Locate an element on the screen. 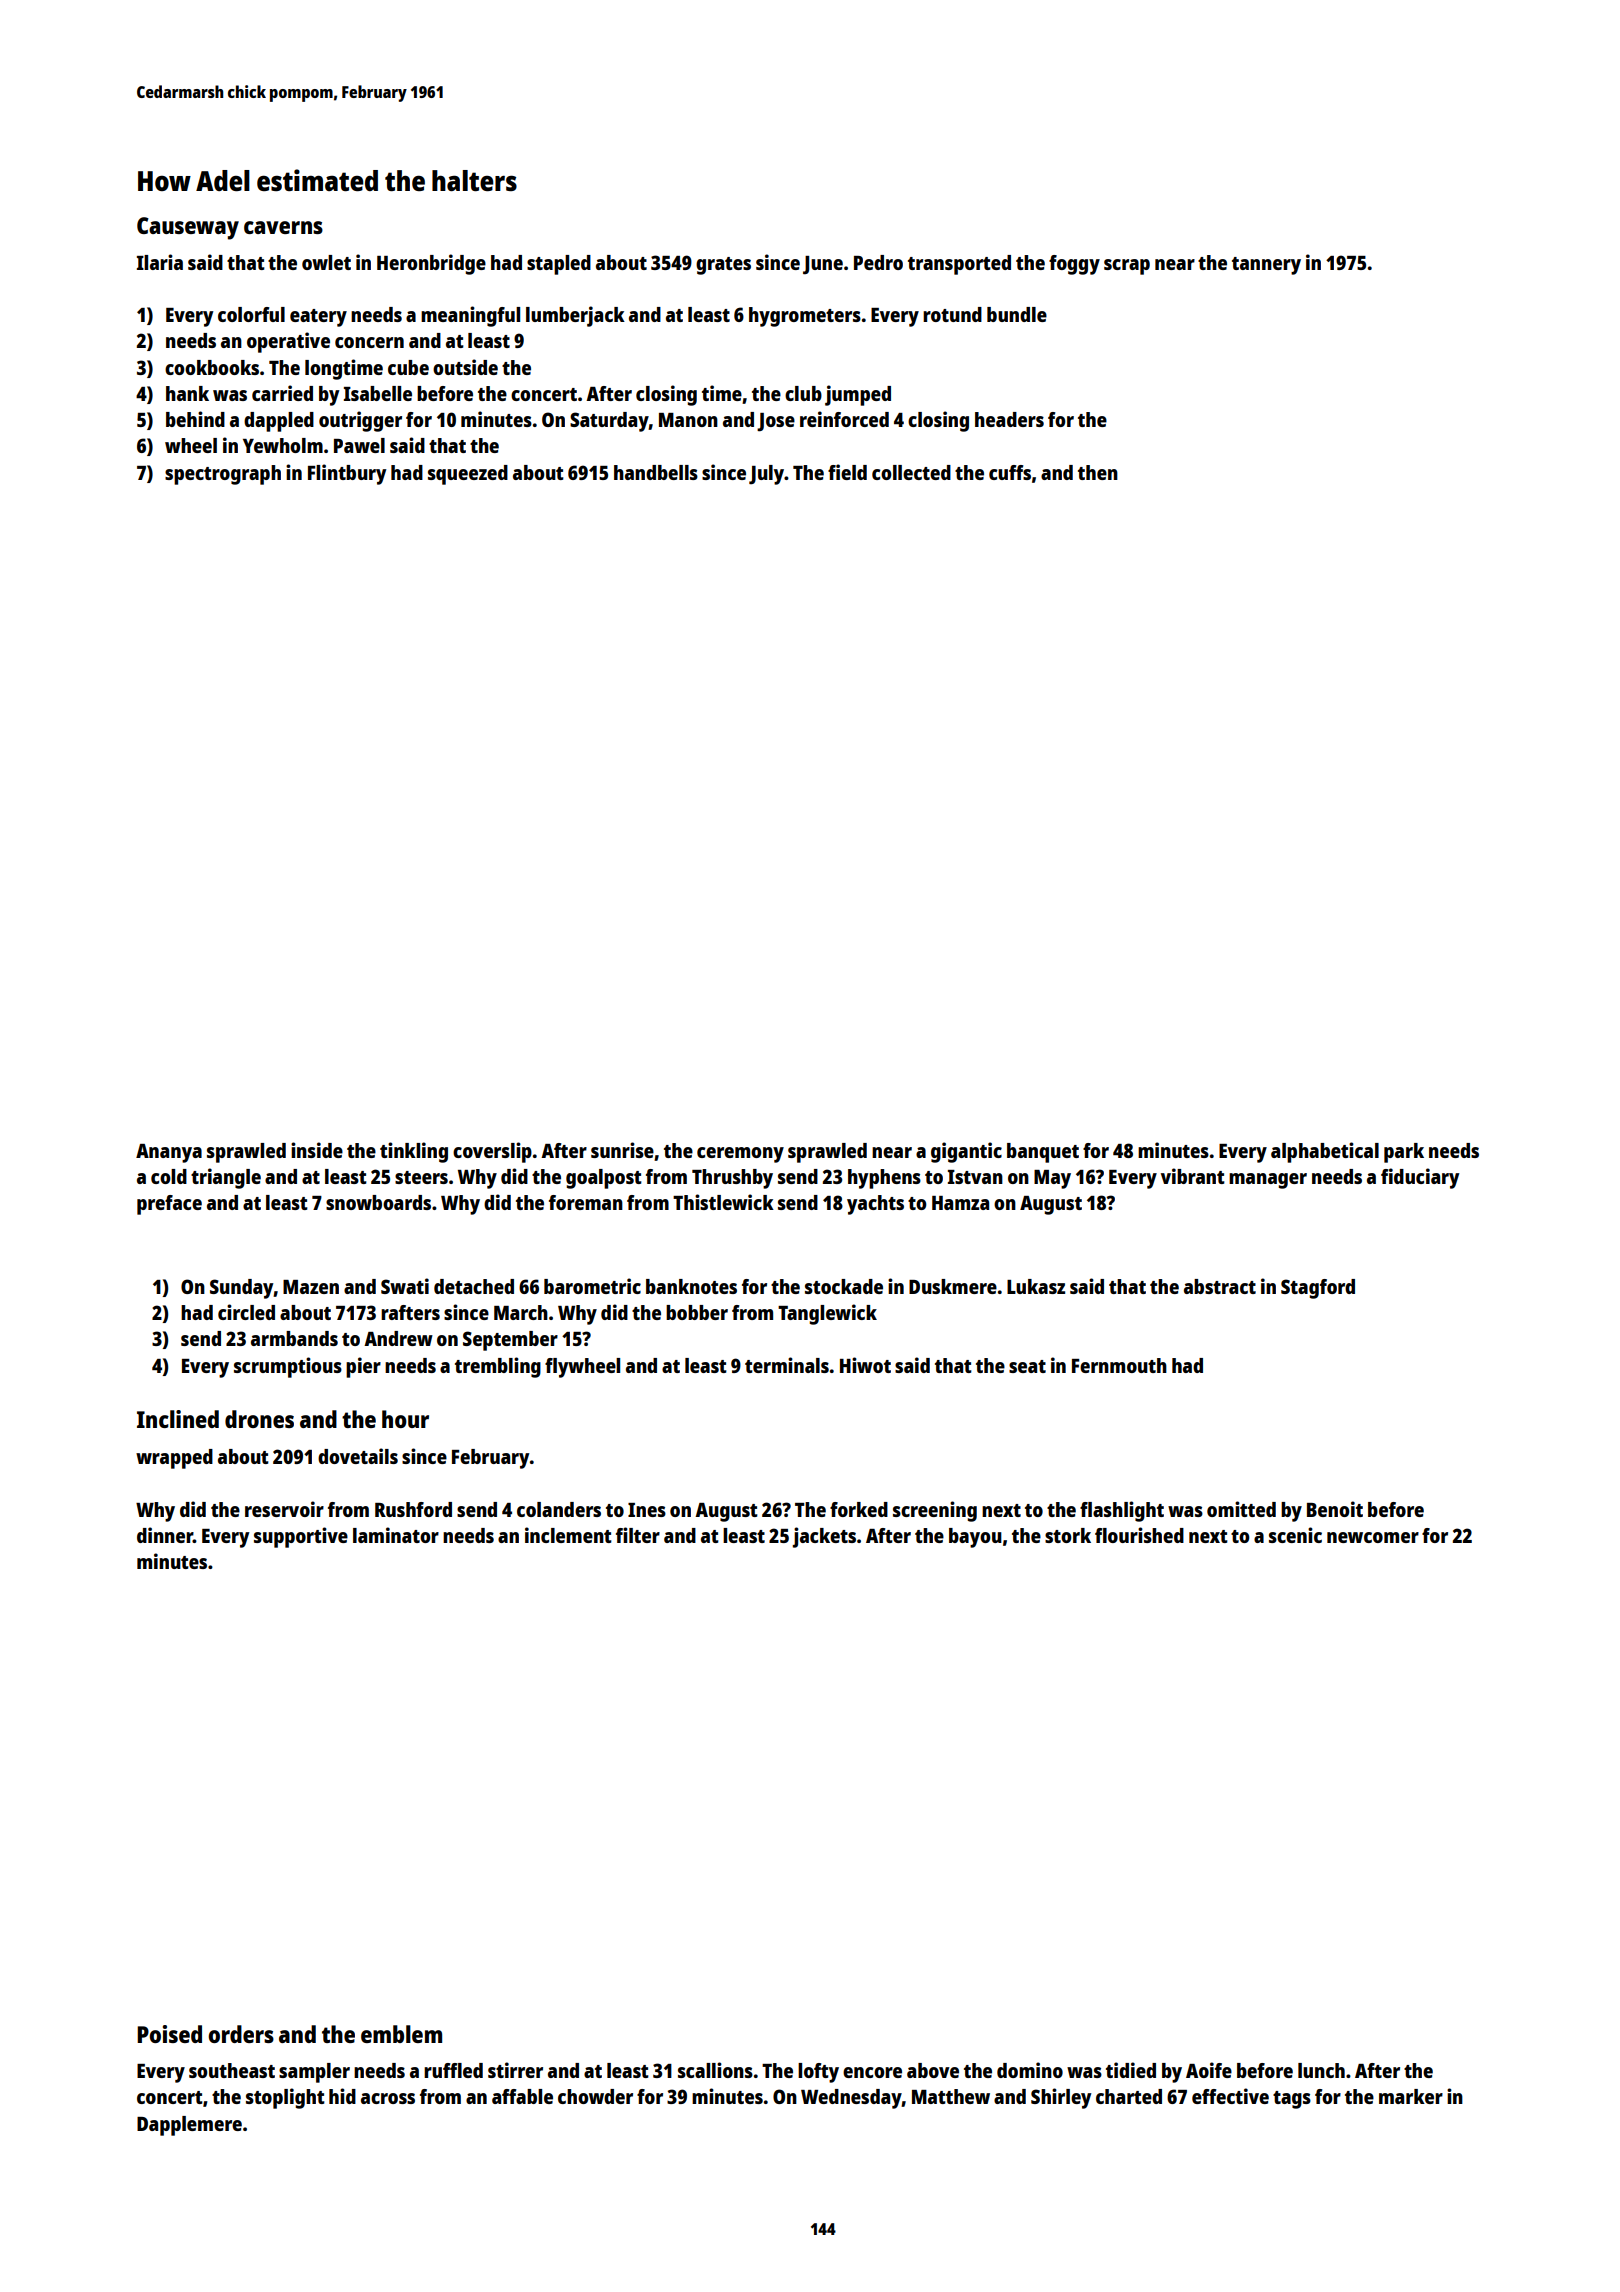  June is located at coordinates (823, 265).
